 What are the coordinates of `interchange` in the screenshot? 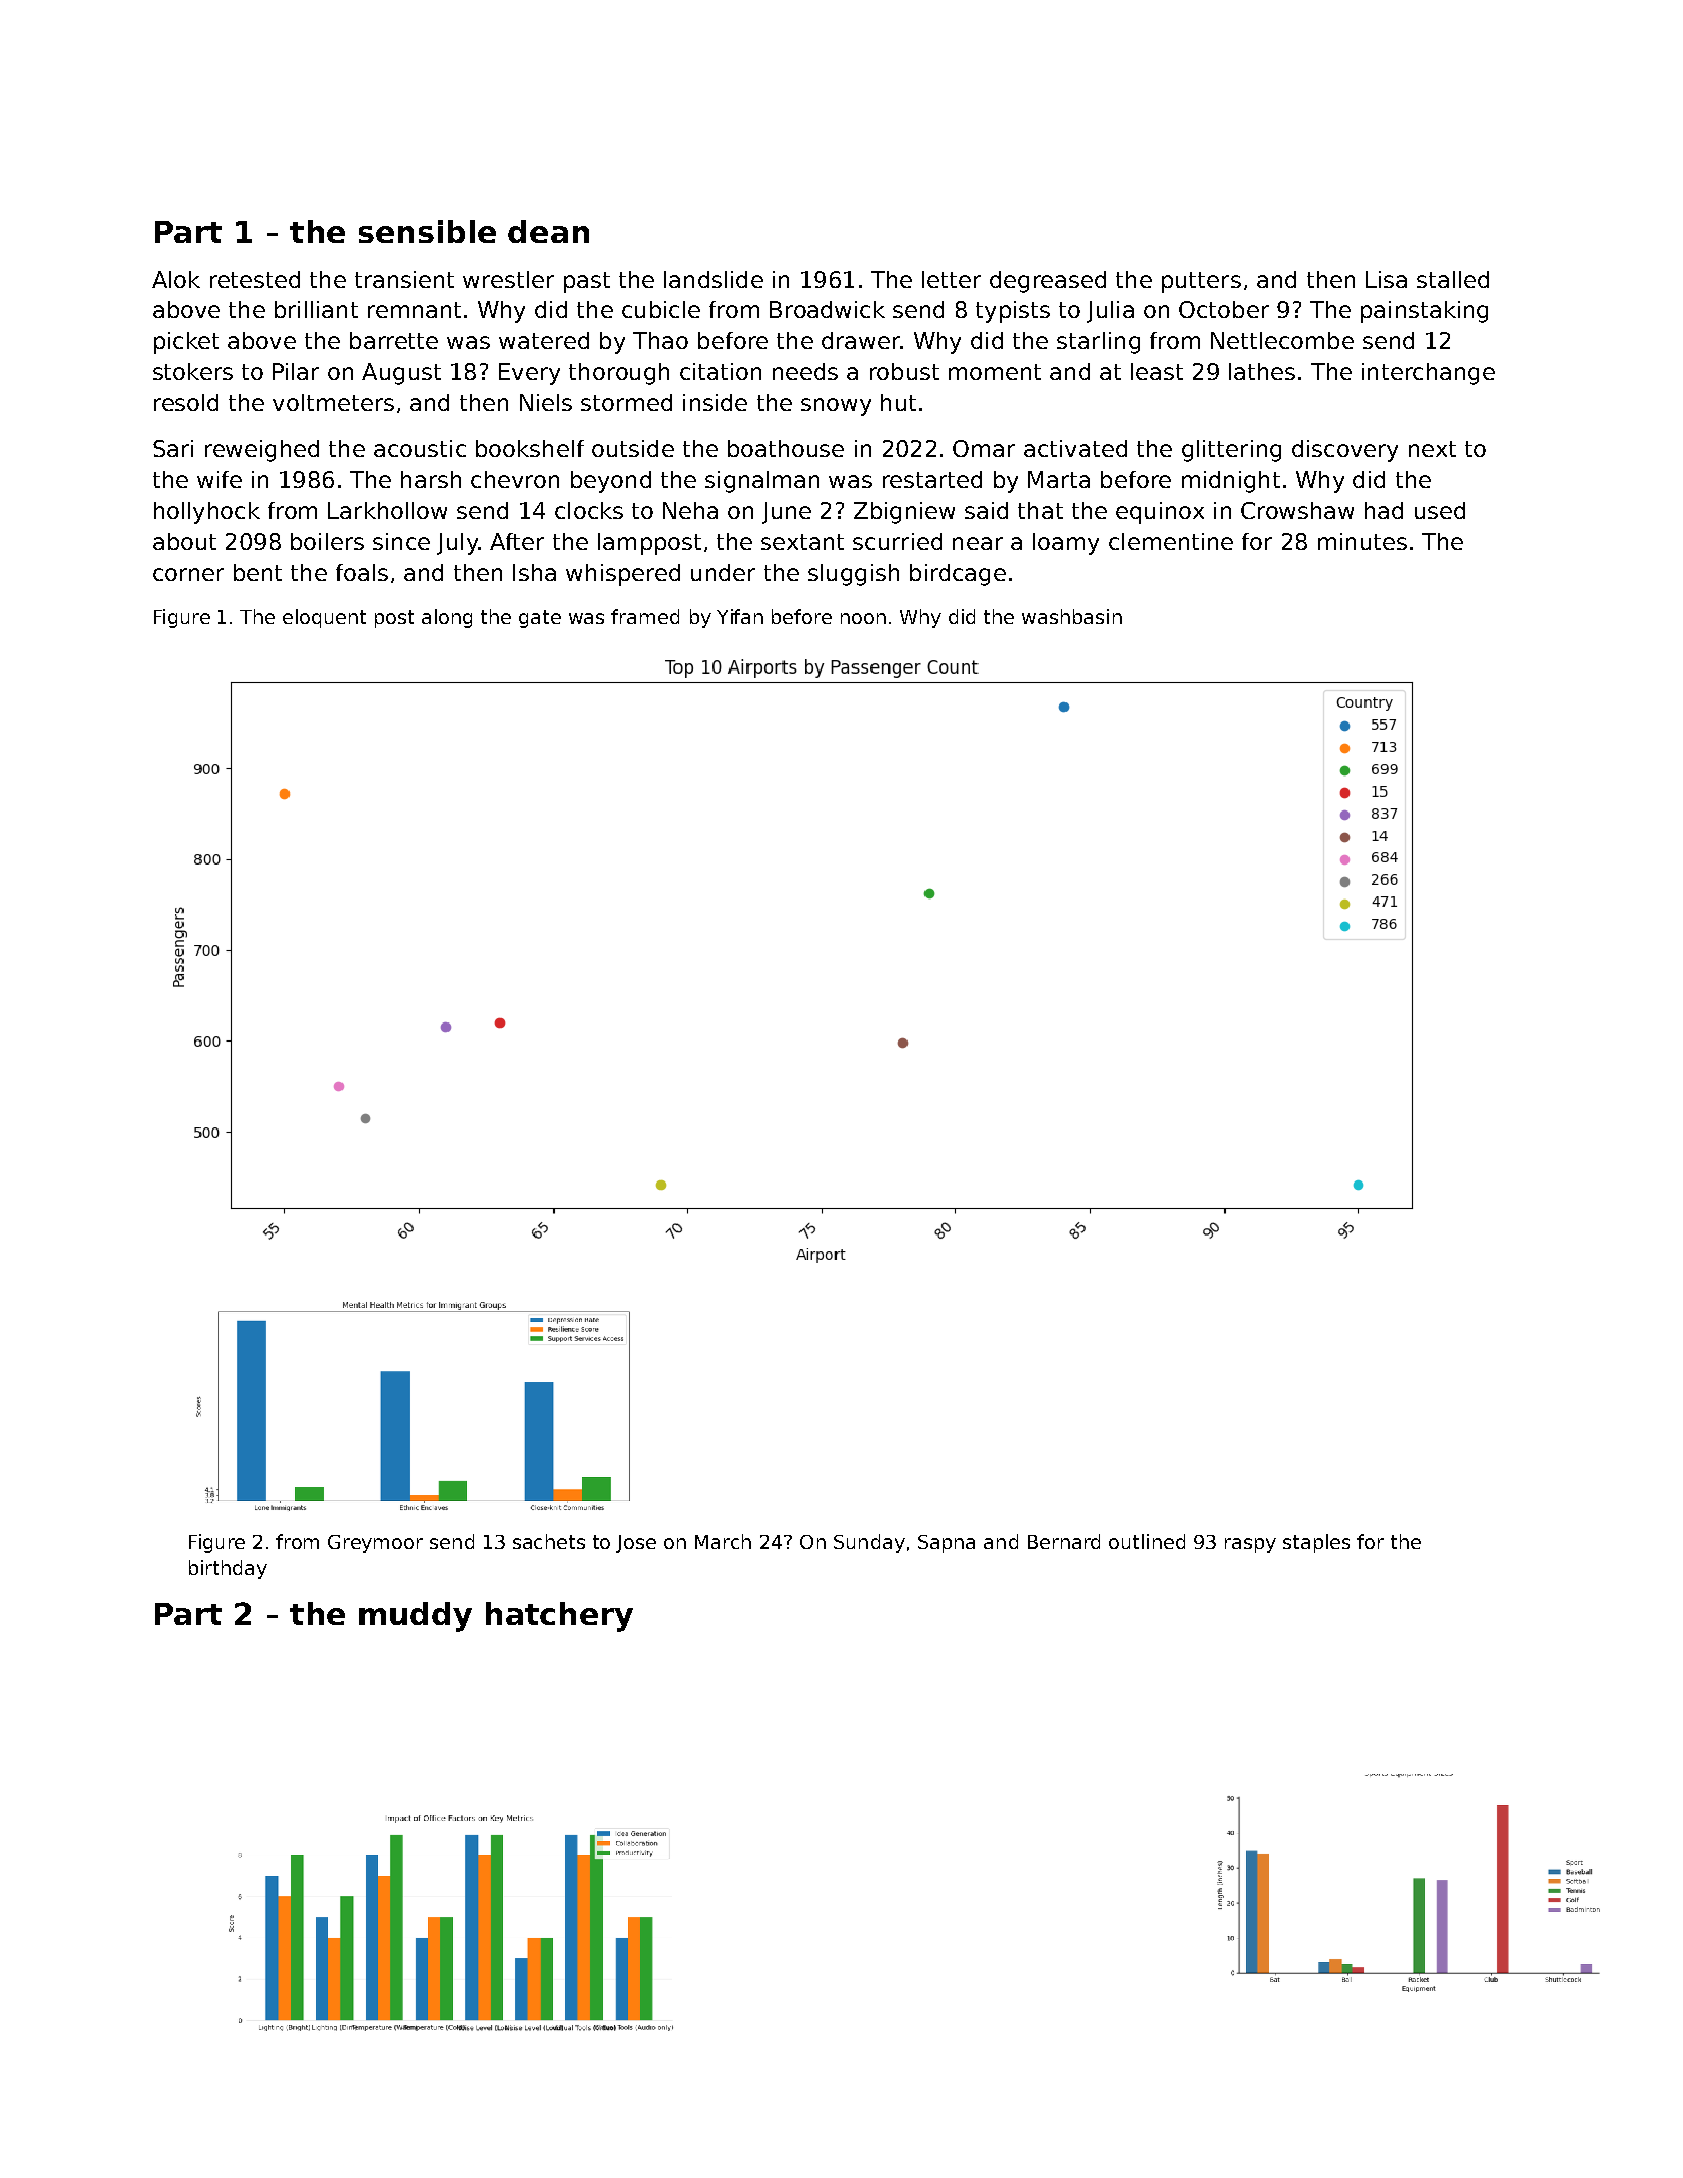 It's located at (1428, 374).
